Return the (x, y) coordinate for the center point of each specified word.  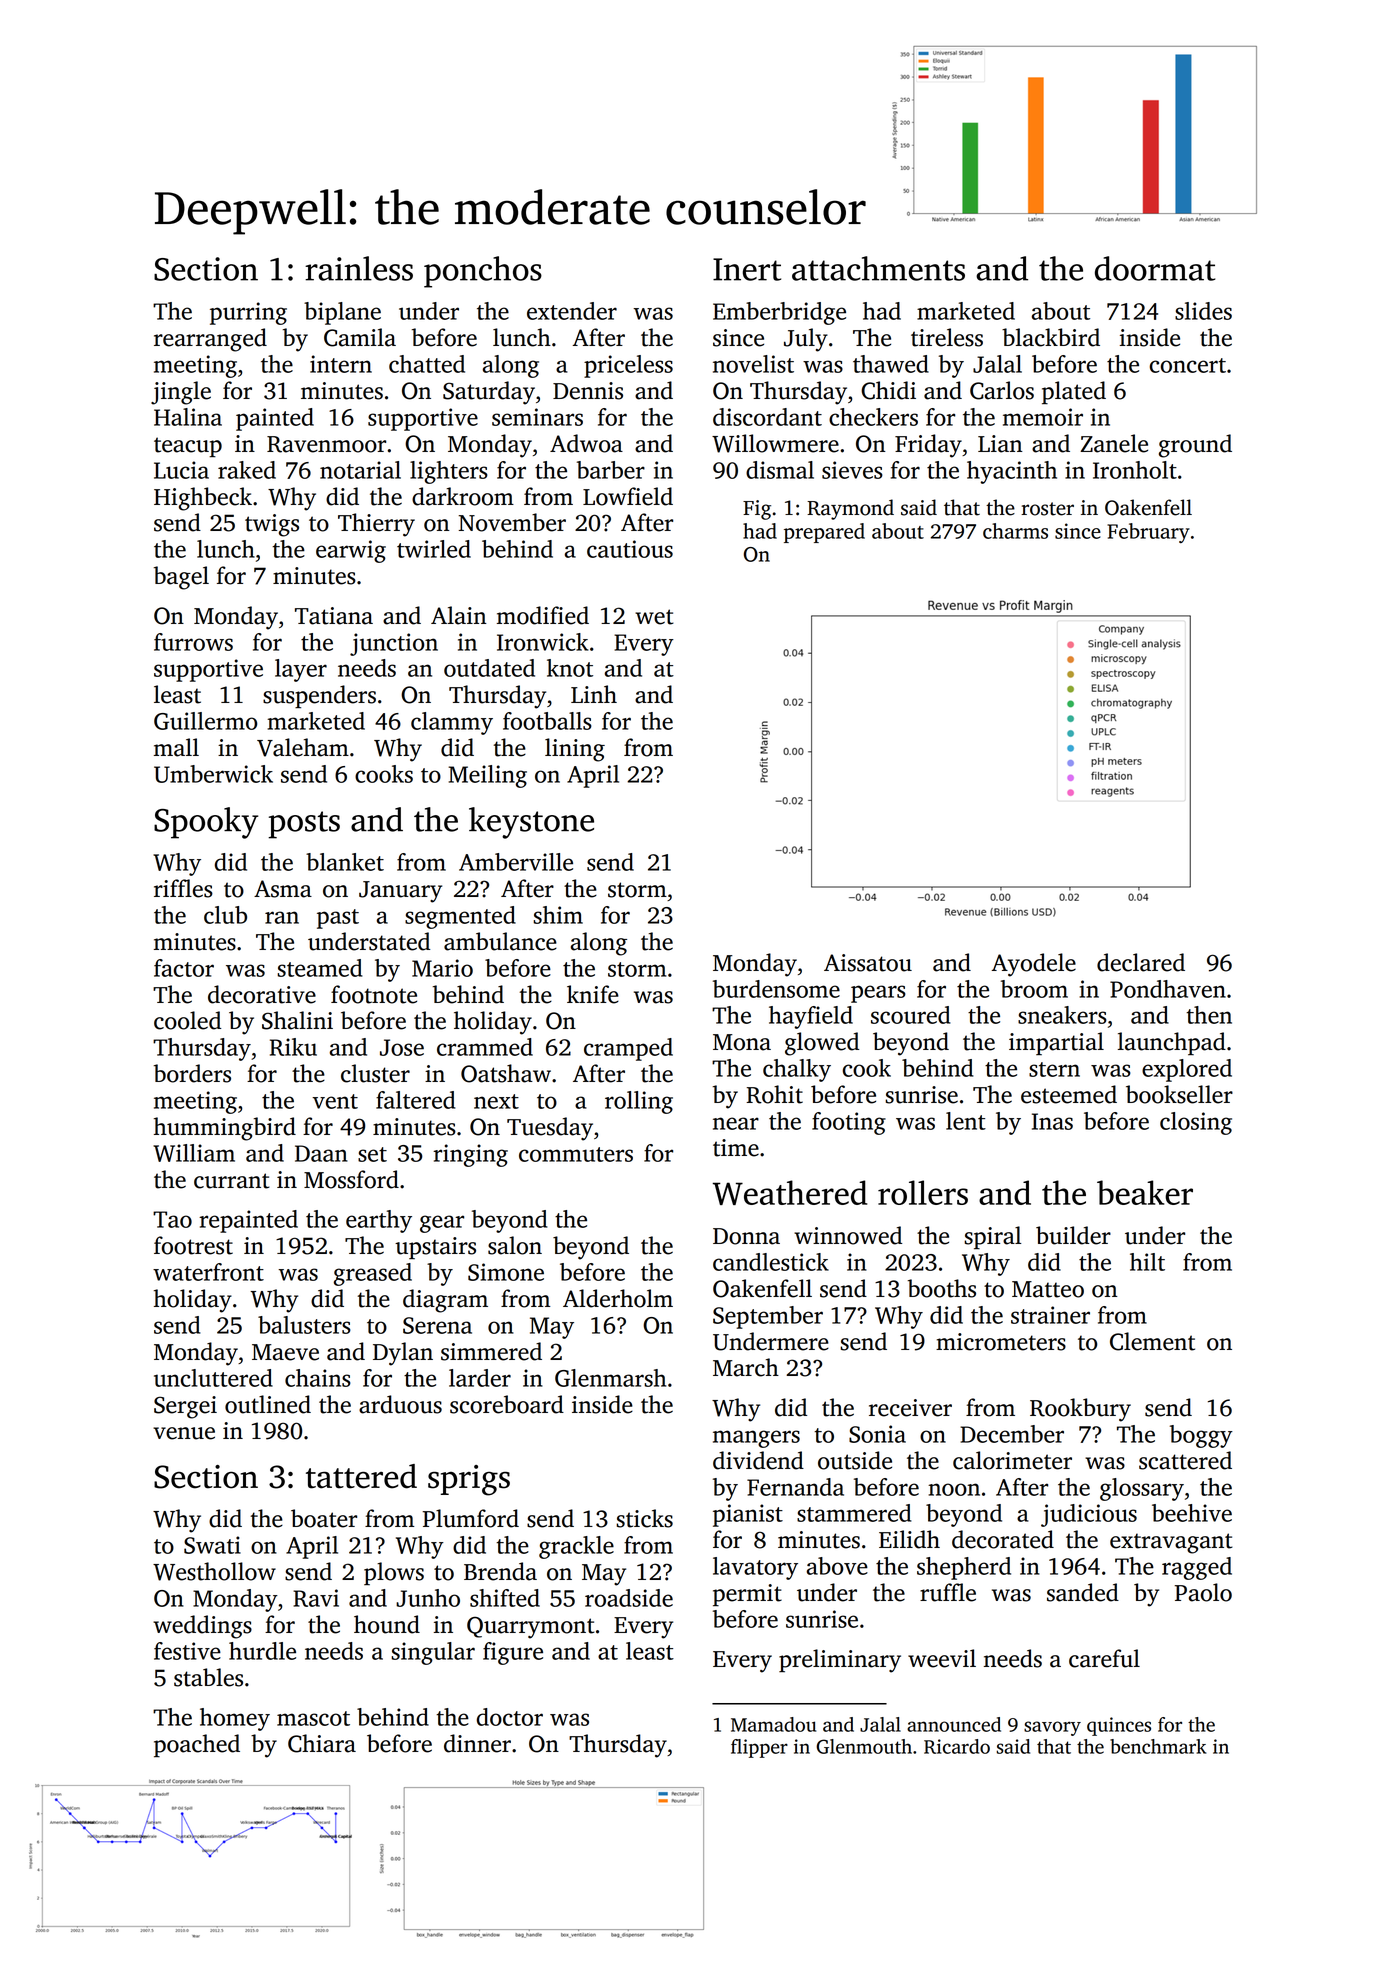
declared (1141, 962)
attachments (878, 268)
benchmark (1158, 1746)
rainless (359, 268)
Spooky (206, 823)
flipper (759, 1748)
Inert (747, 269)
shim (558, 915)
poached (197, 1746)
